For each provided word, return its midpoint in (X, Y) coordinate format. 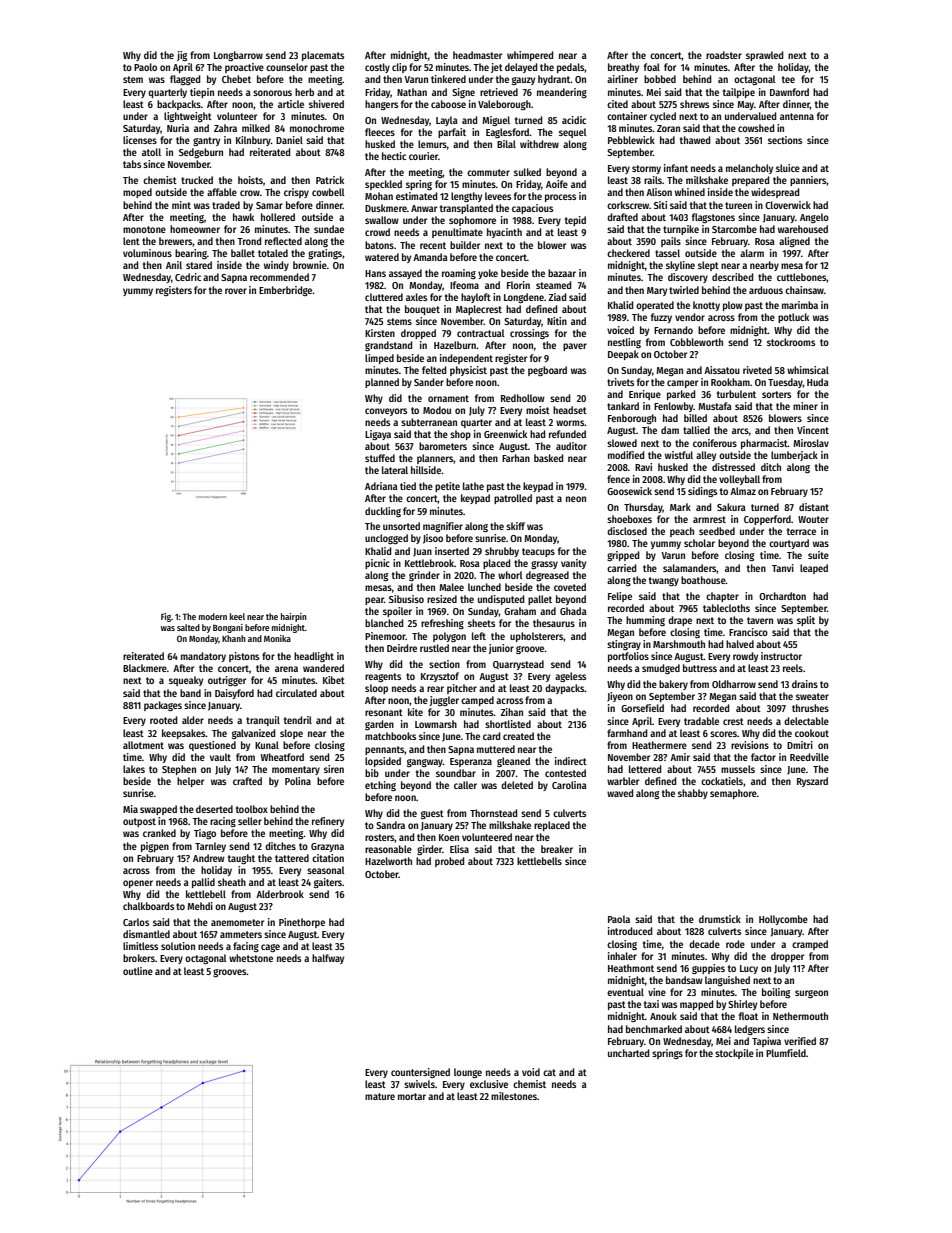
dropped (418, 334)
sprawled (764, 56)
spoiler (397, 612)
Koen (449, 837)
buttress (700, 668)
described (732, 277)
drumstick (720, 919)
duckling (383, 512)
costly (377, 68)
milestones (514, 1096)
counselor (287, 67)
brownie (310, 265)
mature (380, 1096)
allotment (143, 745)
